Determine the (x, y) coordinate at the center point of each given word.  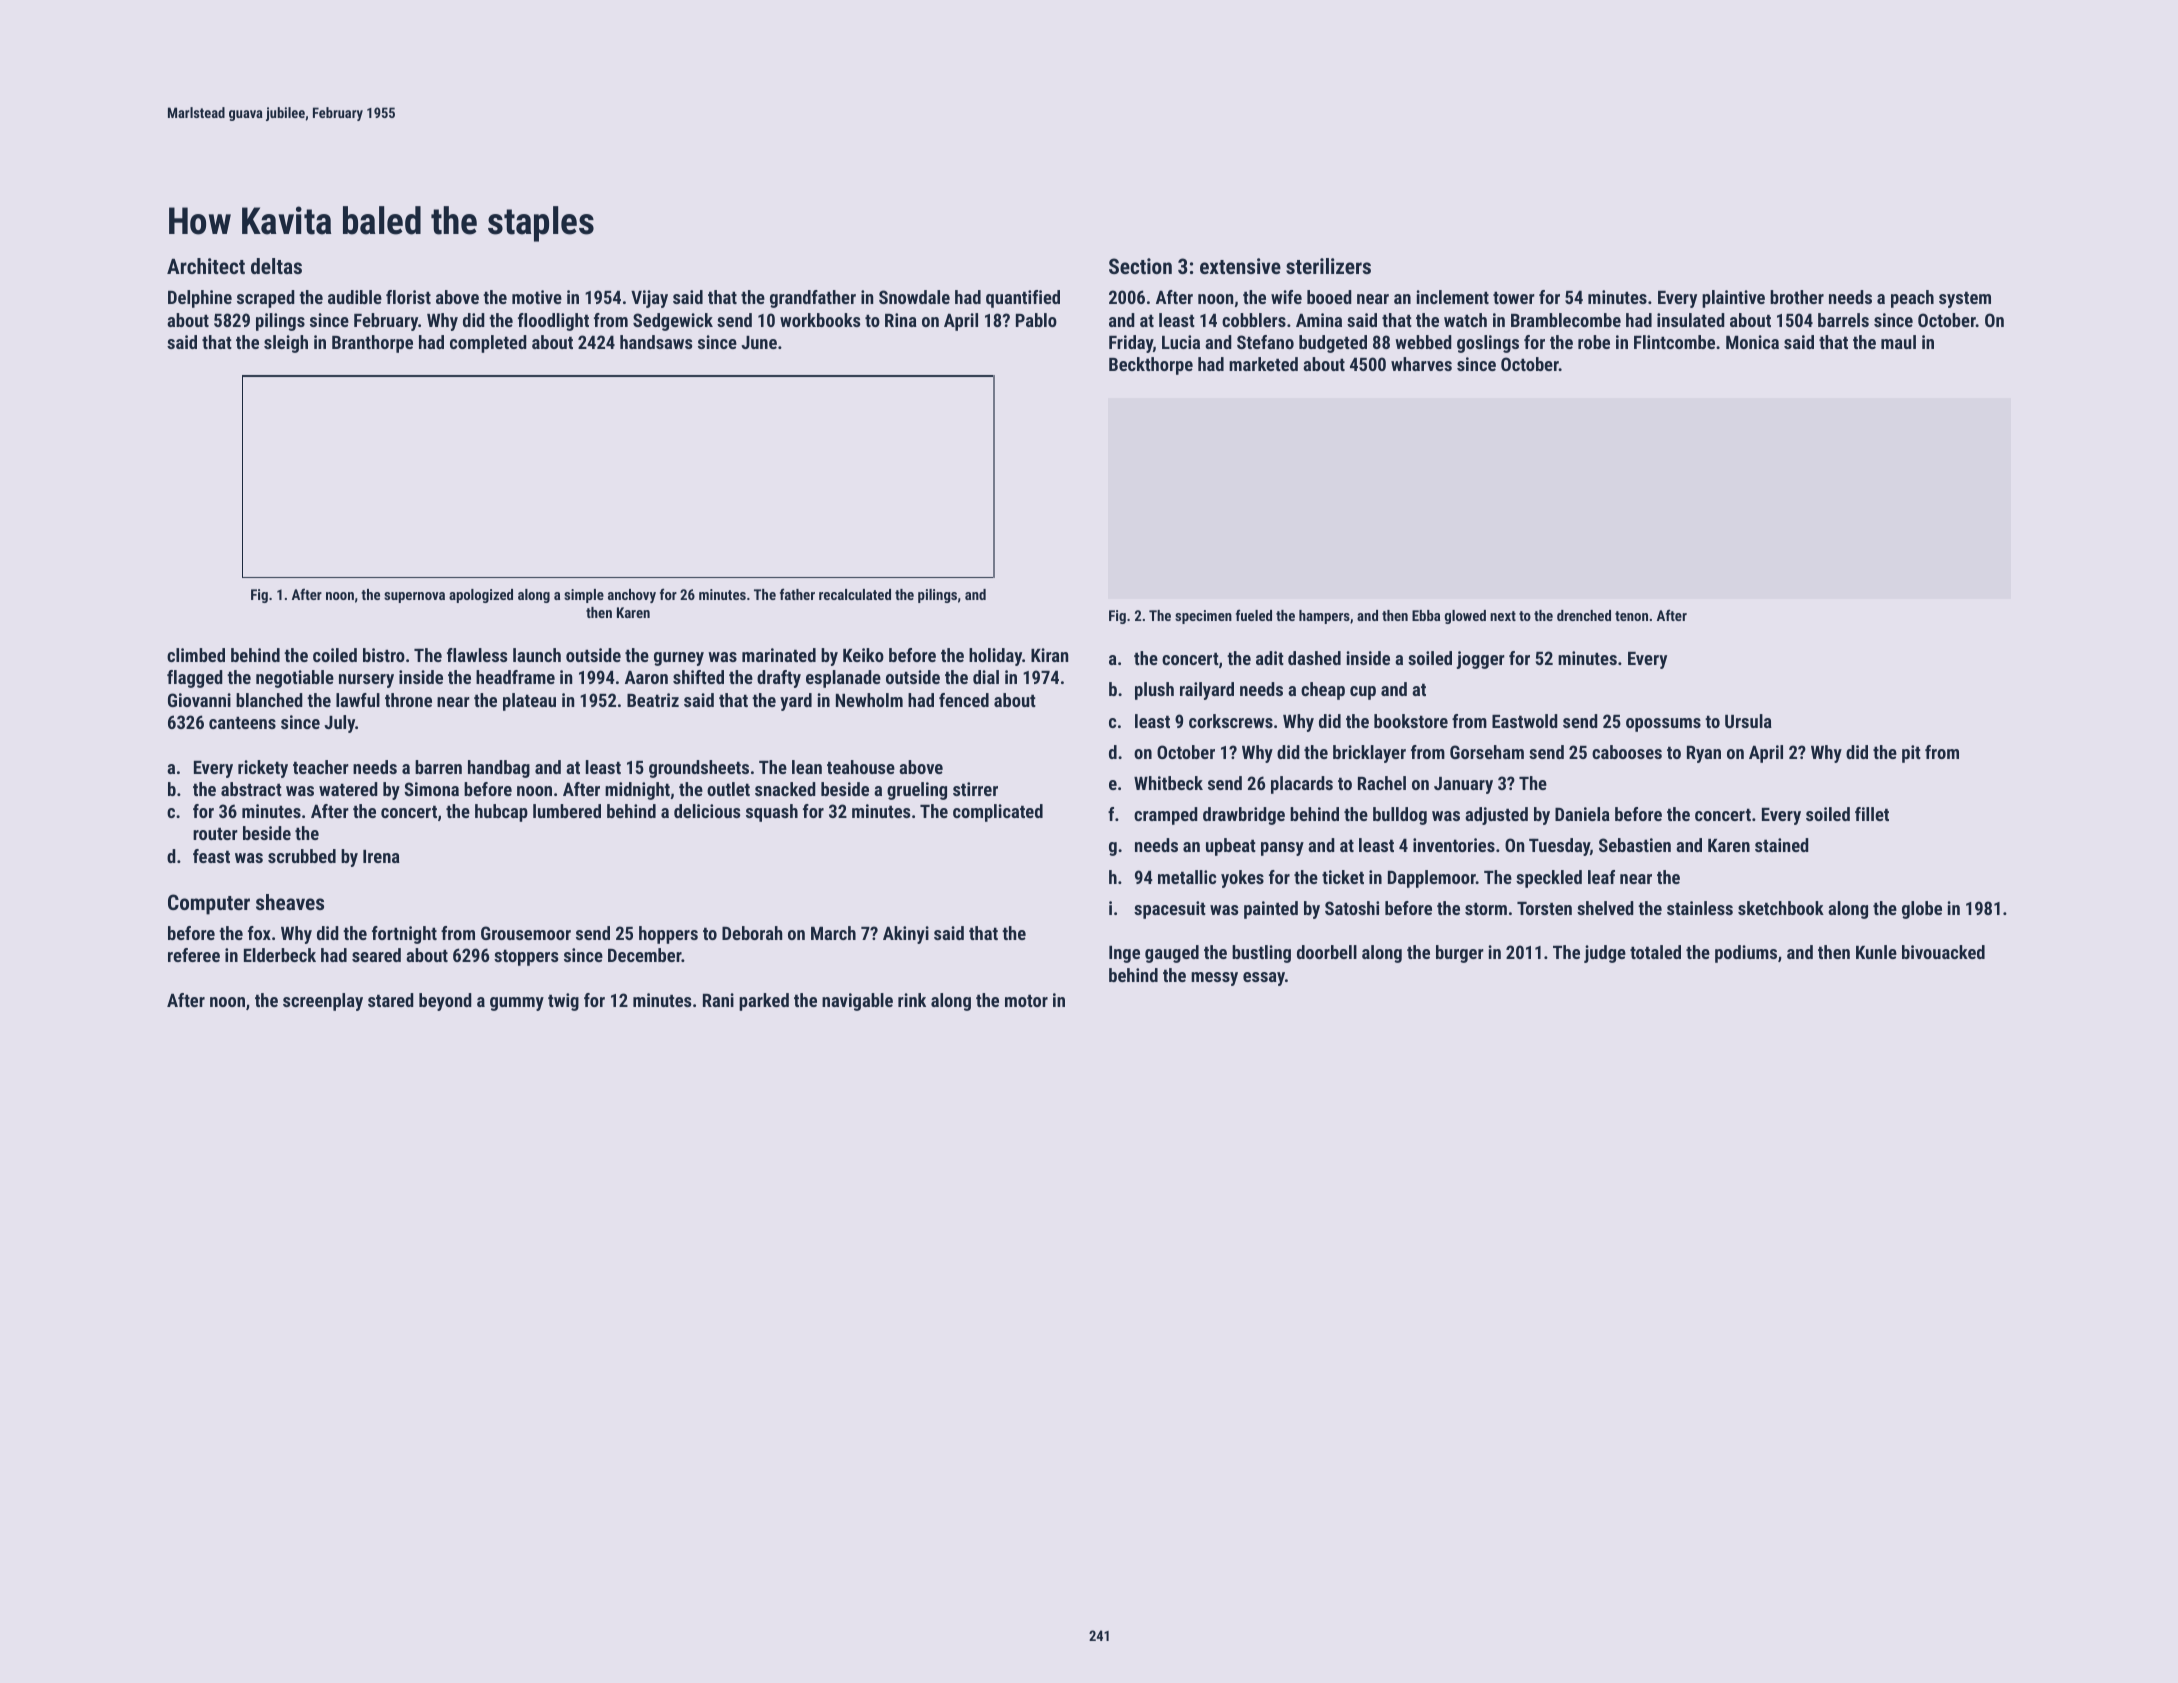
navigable (857, 1002)
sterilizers (1328, 266)
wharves (1421, 364)
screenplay (323, 1002)
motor (1026, 1001)
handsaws (656, 342)
